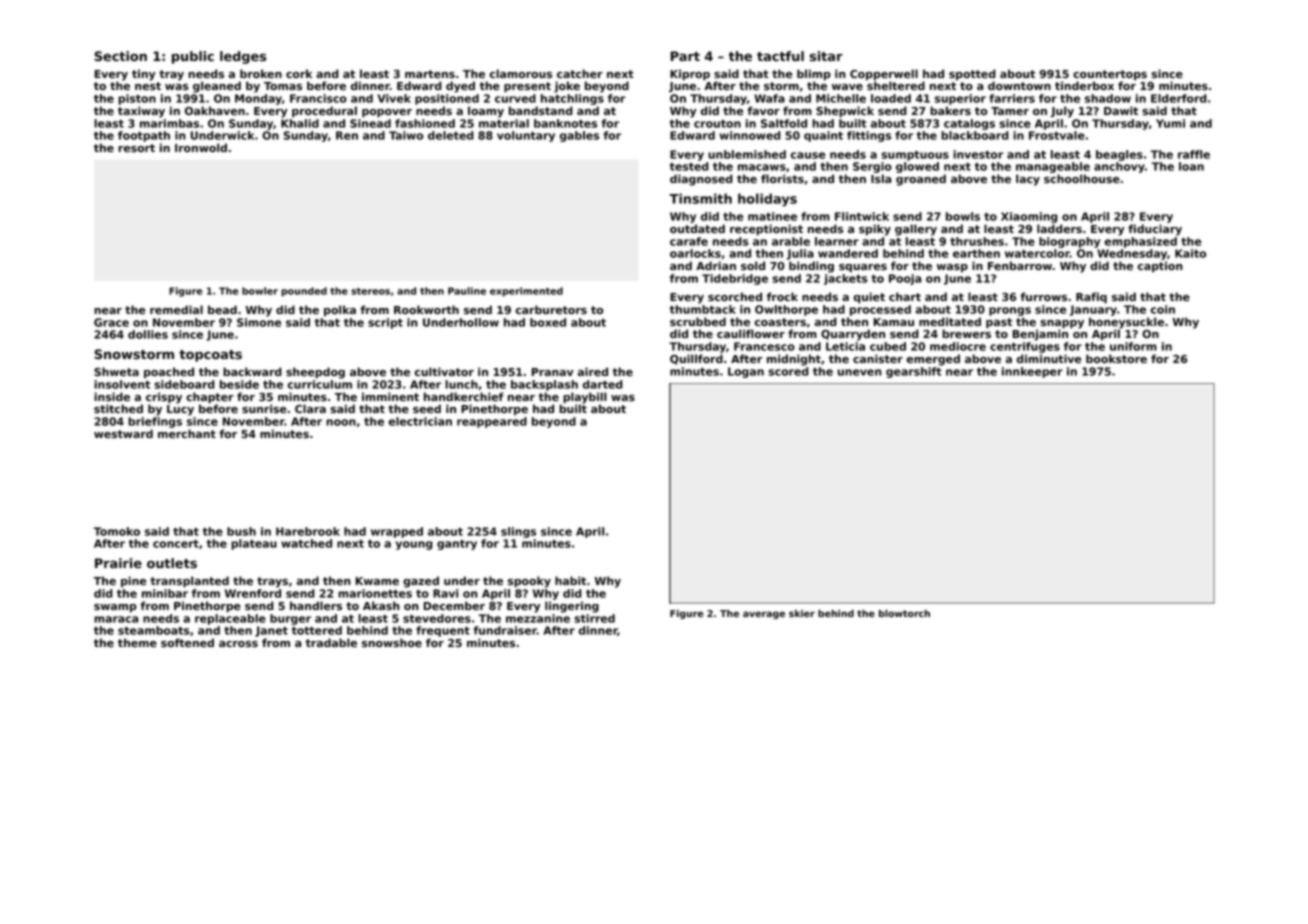 This page has width=1308, height=924. Describe the element at coordinates (518, 532) in the page. I see `slings` at that location.
